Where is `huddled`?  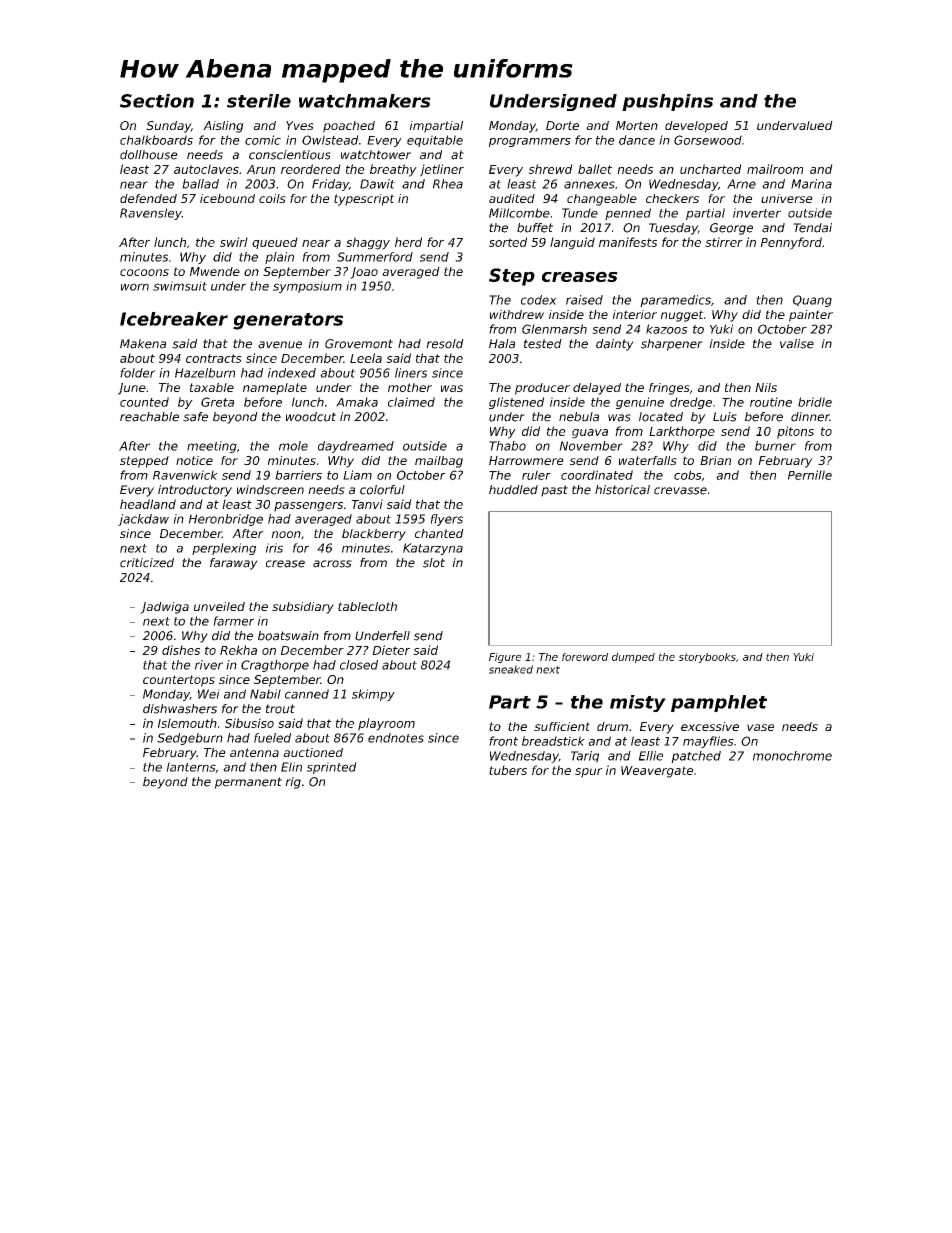
huddled is located at coordinates (513, 490).
